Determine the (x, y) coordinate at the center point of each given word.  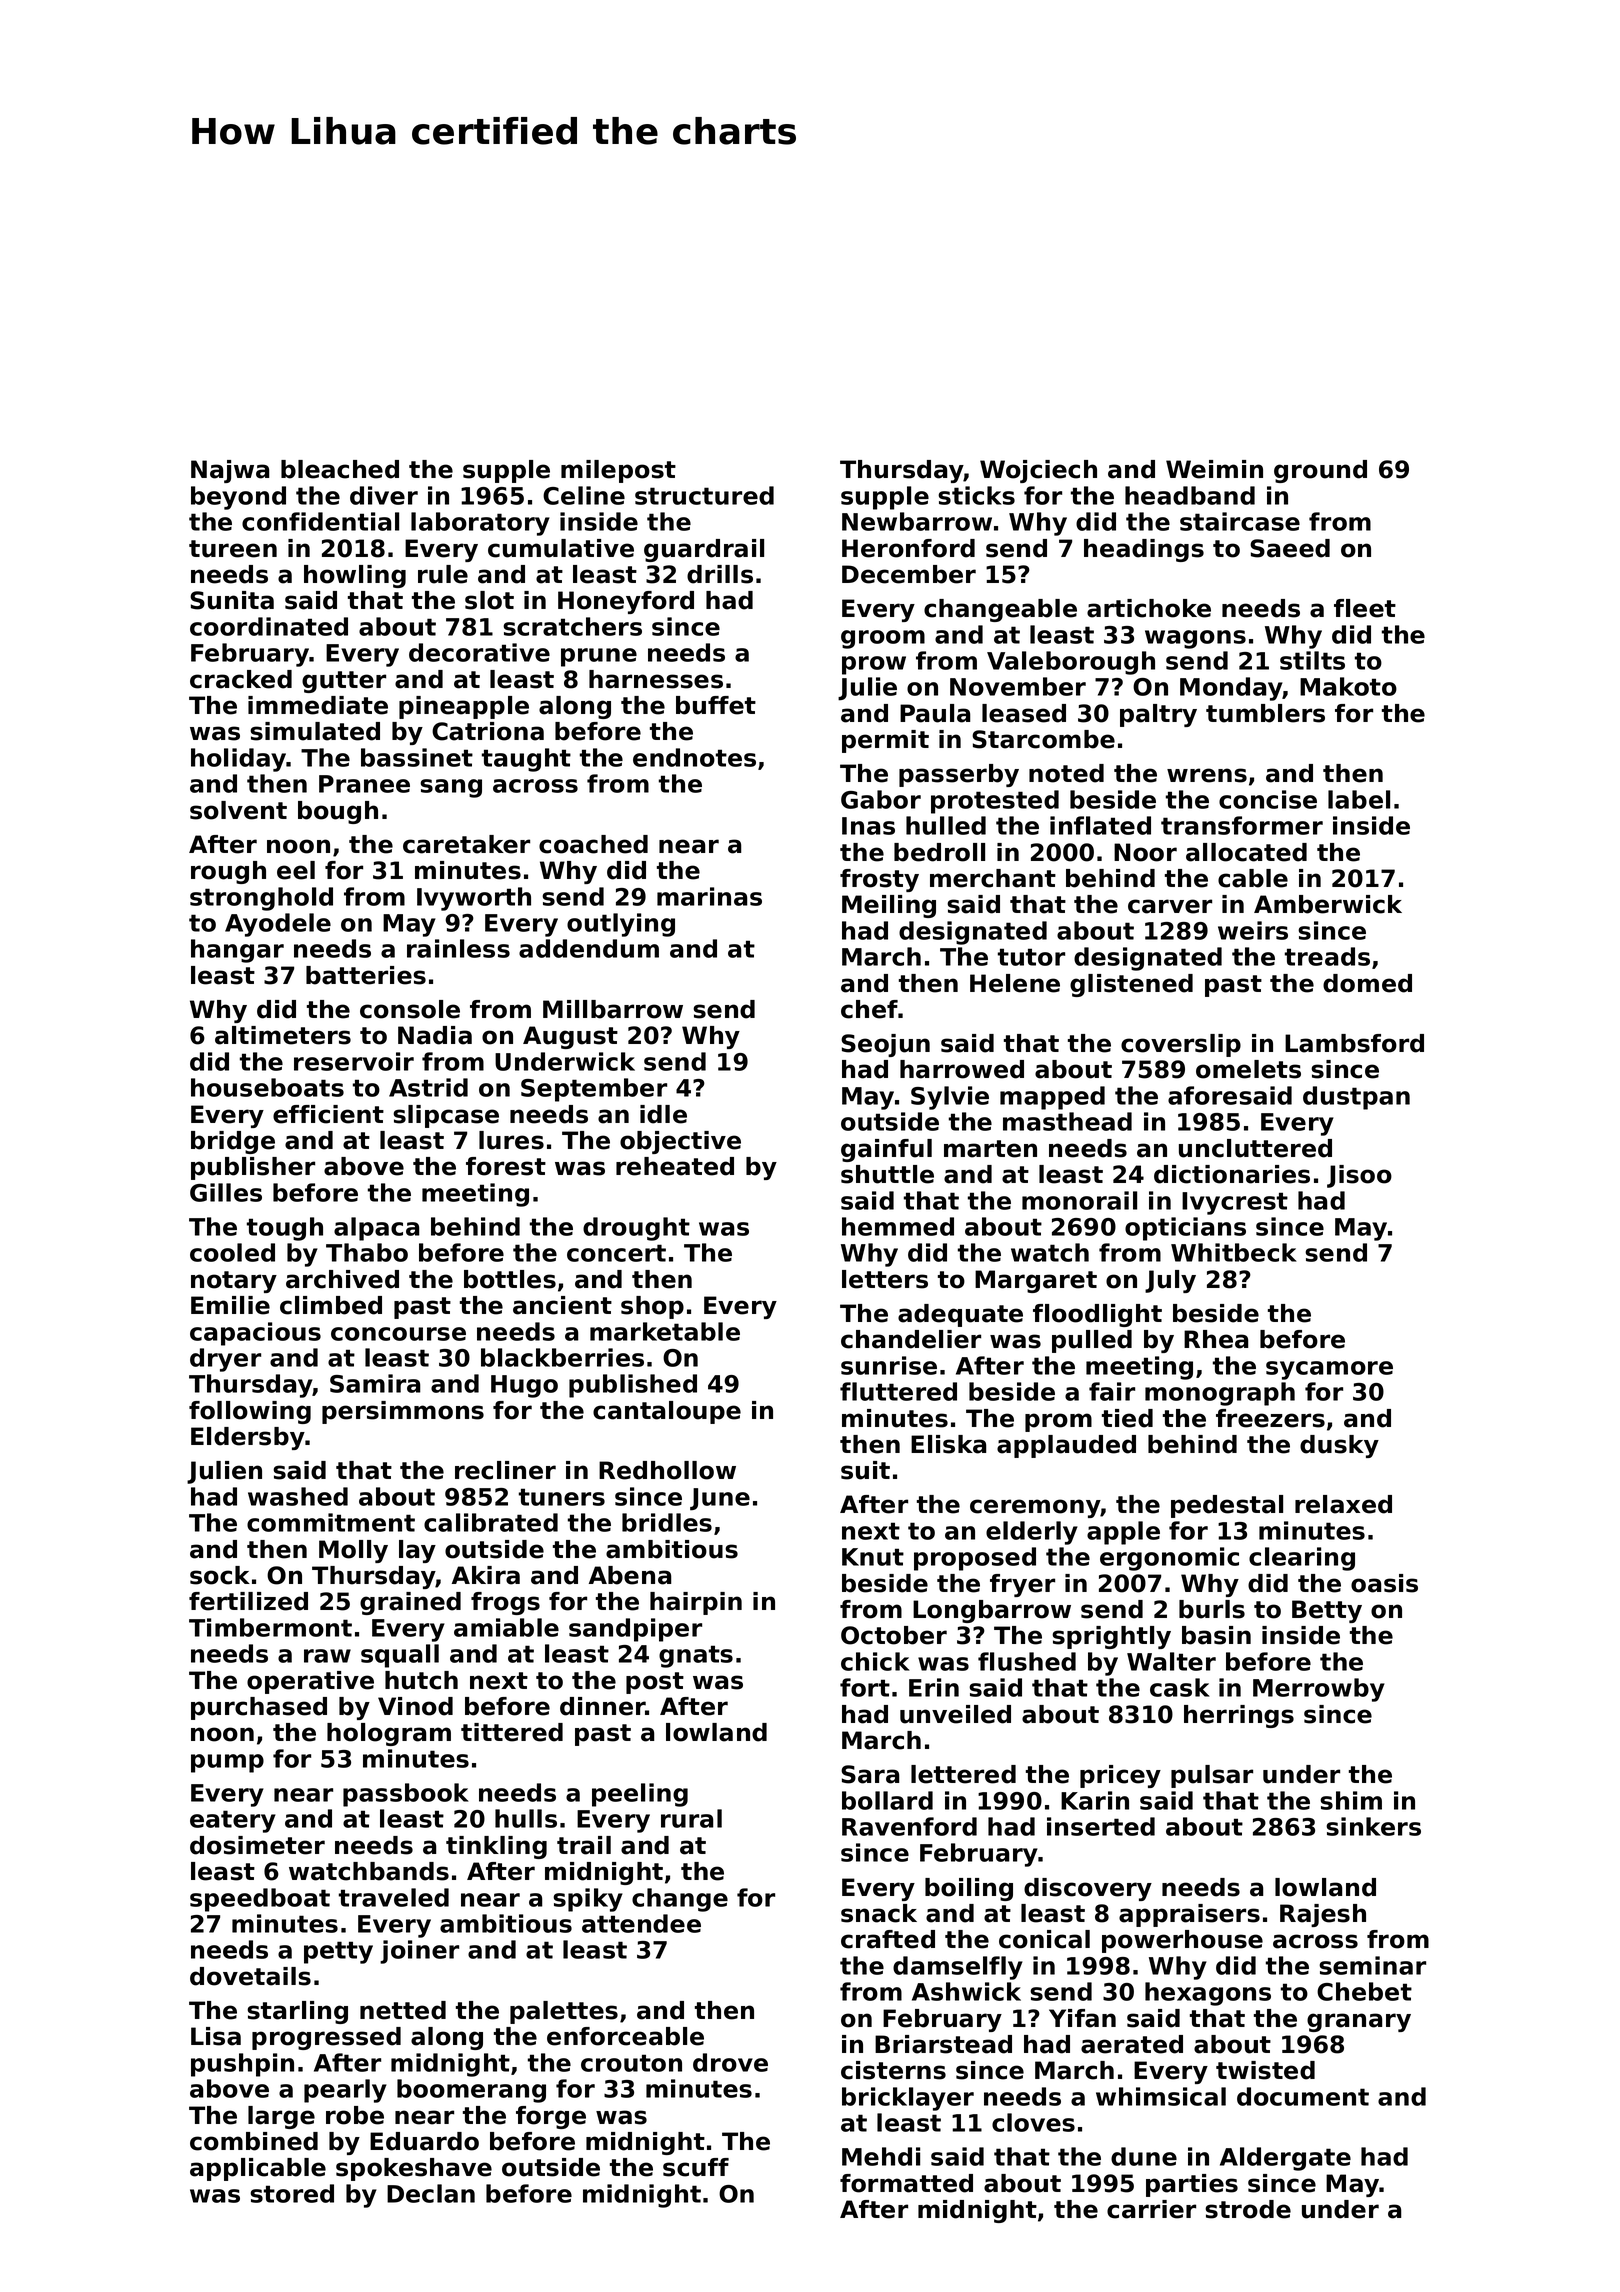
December (909, 574)
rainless (458, 948)
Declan (431, 2193)
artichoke (1149, 608)
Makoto (1348, 686)
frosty (879, 880)
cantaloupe (667, 1412)
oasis (1384, 1583)
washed (298, 1496)
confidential (320, 521)
